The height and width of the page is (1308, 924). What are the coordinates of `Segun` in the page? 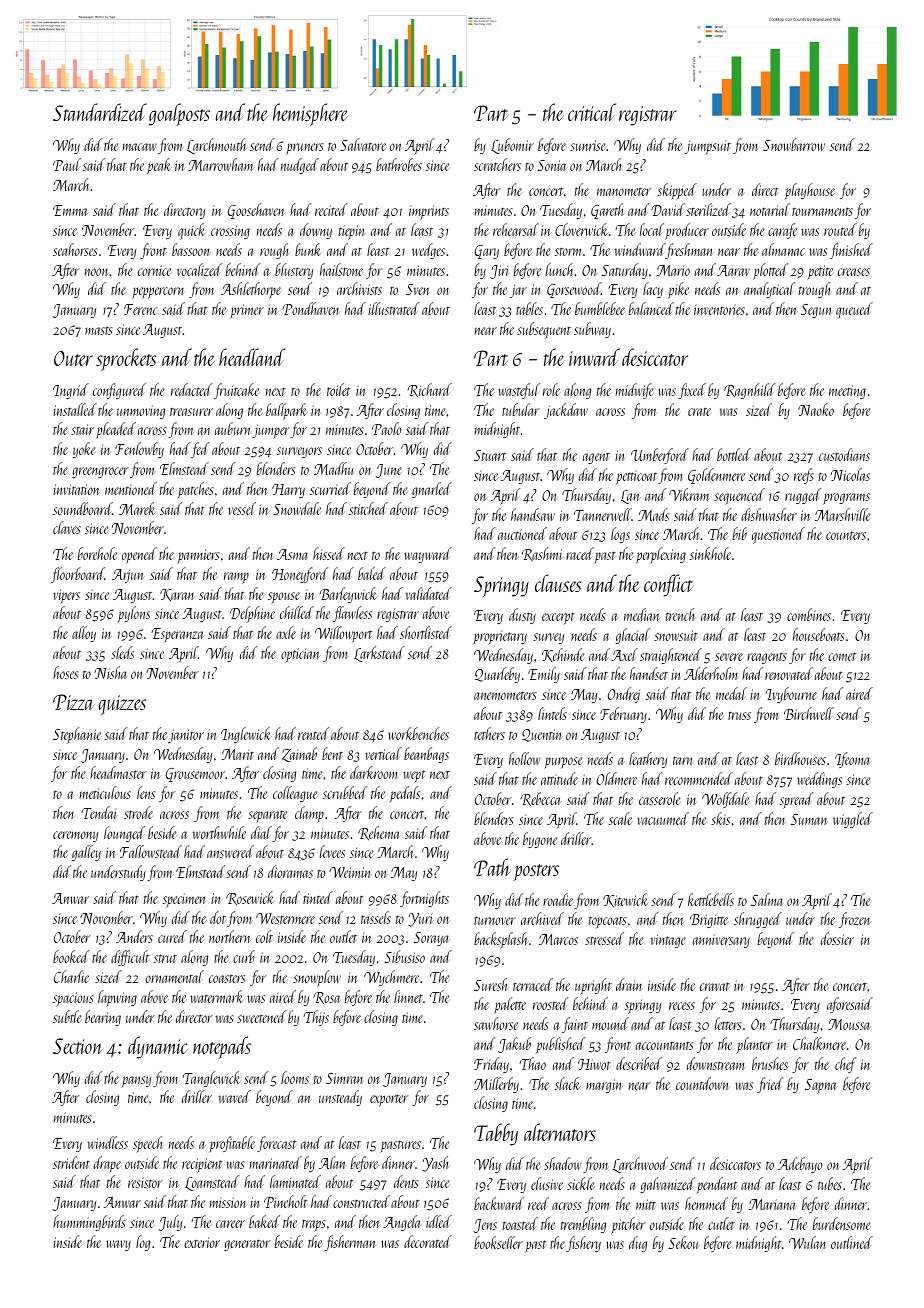 It's located at (816, 311).
